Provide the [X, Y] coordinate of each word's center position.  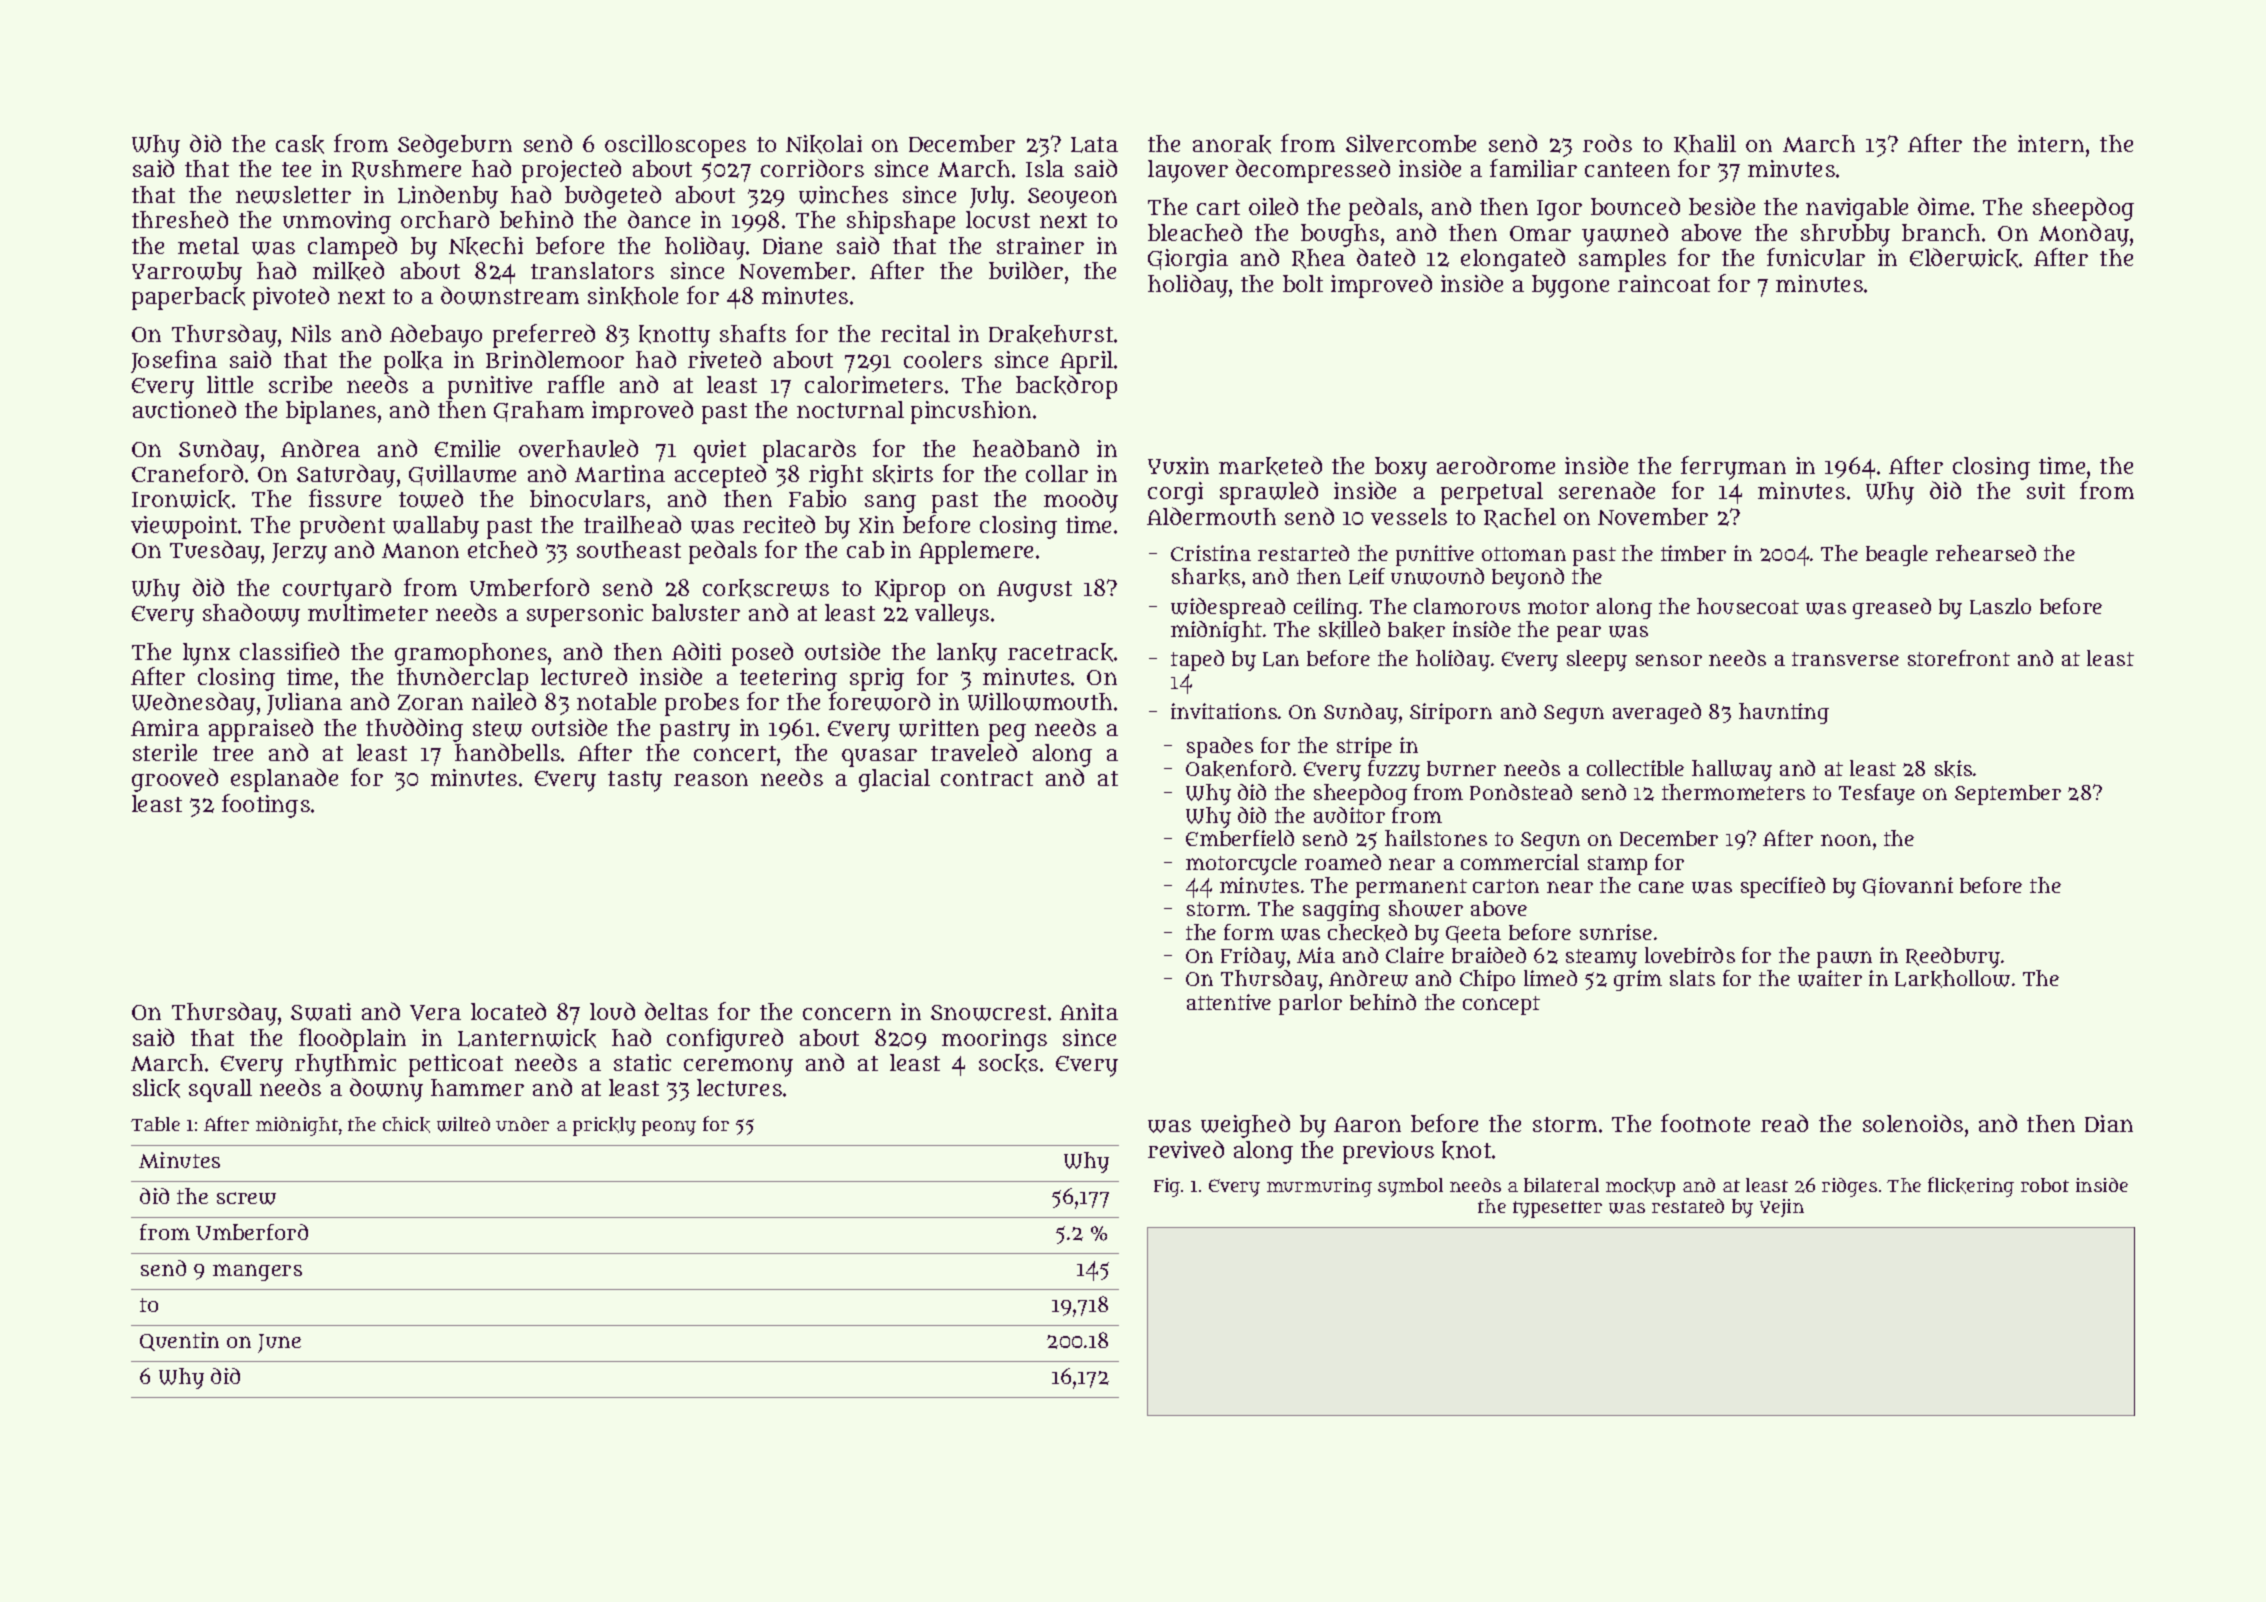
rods [1607, 143]
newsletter [293, 195]
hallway [1732, 770]
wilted [463, 1124]
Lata [1094, 145]
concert [735, 753]
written [939, 728]
